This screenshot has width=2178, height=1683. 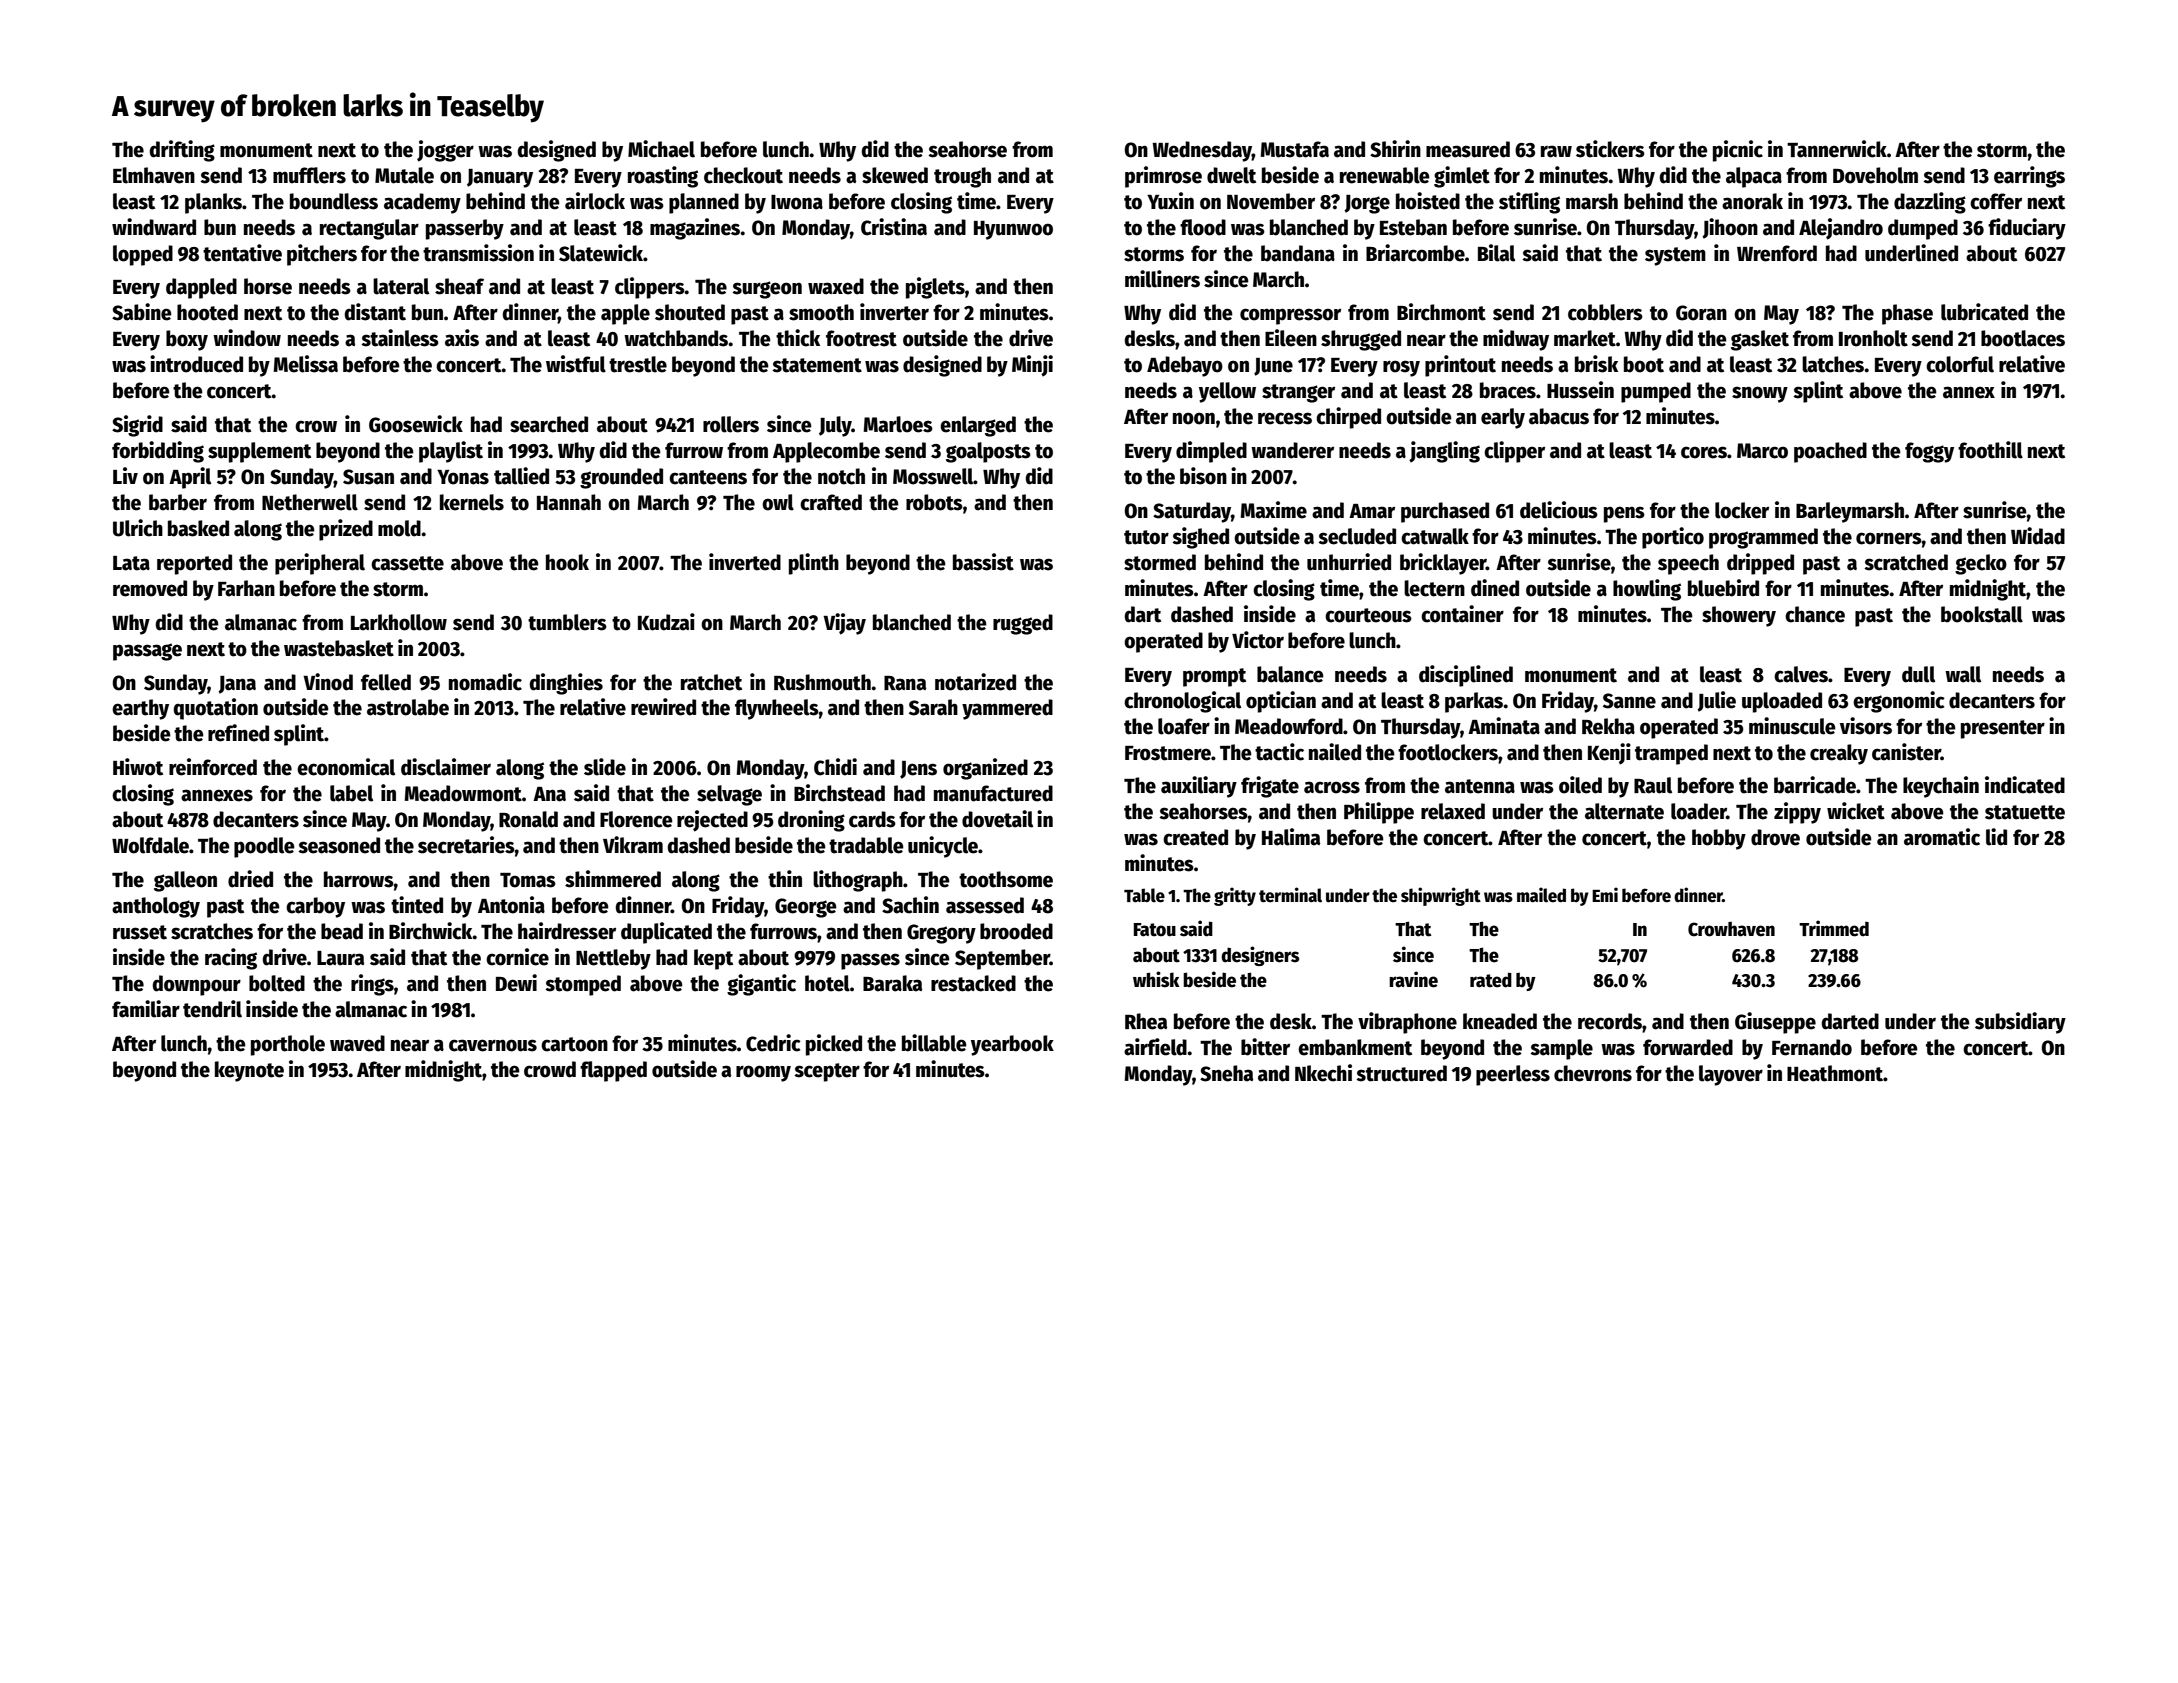 What do you see at coordinates (1812, 1047) in the screenshot?
I see `Fernando` at bounding box center [1812, 1047].
